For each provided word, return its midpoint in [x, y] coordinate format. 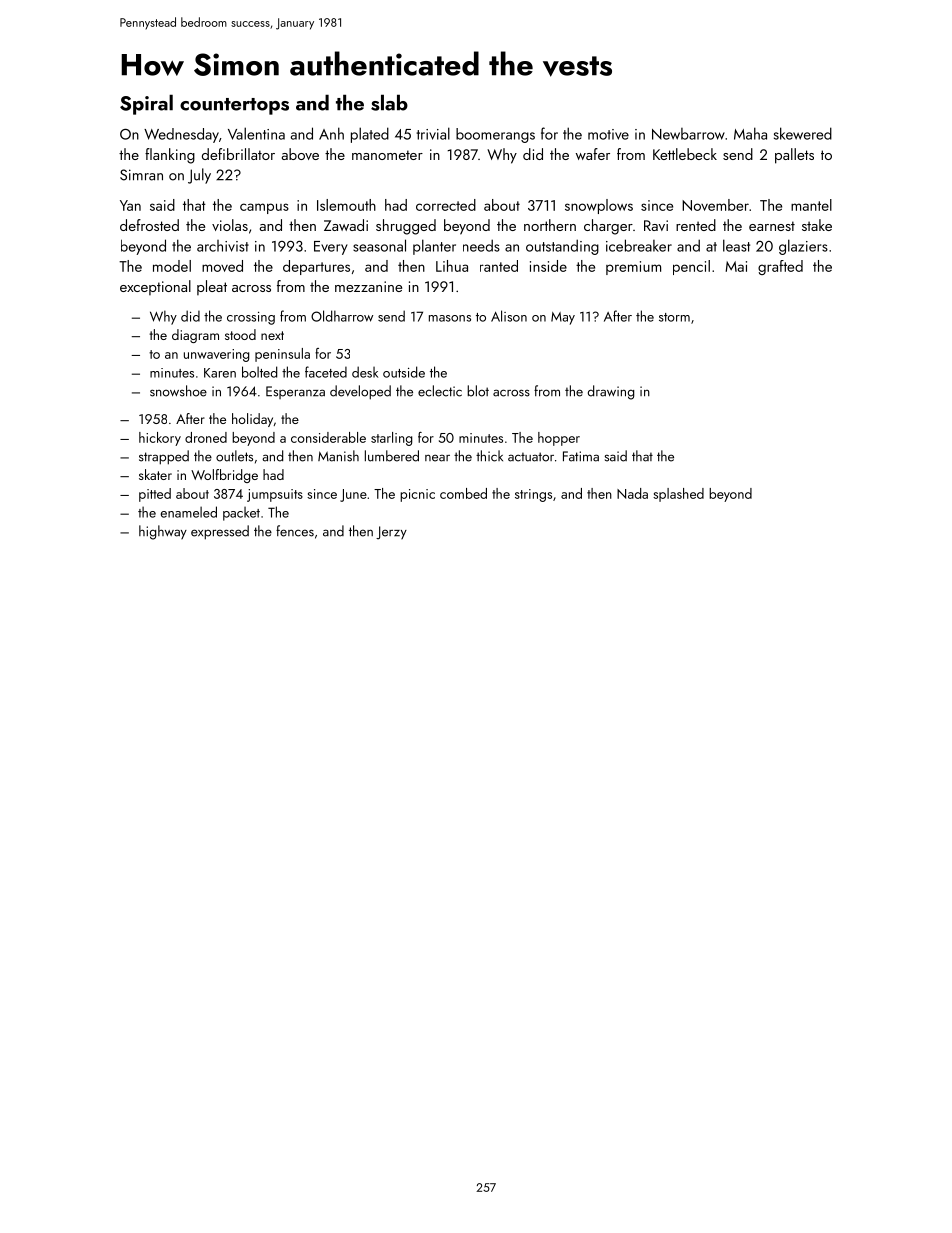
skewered [803, 133]
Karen [220, 373]
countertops [234, 106]
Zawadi [346, 225]
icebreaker [639, 245]
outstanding [562, 247]
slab [389, 102]
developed [360, 392]
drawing [611, 392]
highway [163, 532]
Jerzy [391, 533]
